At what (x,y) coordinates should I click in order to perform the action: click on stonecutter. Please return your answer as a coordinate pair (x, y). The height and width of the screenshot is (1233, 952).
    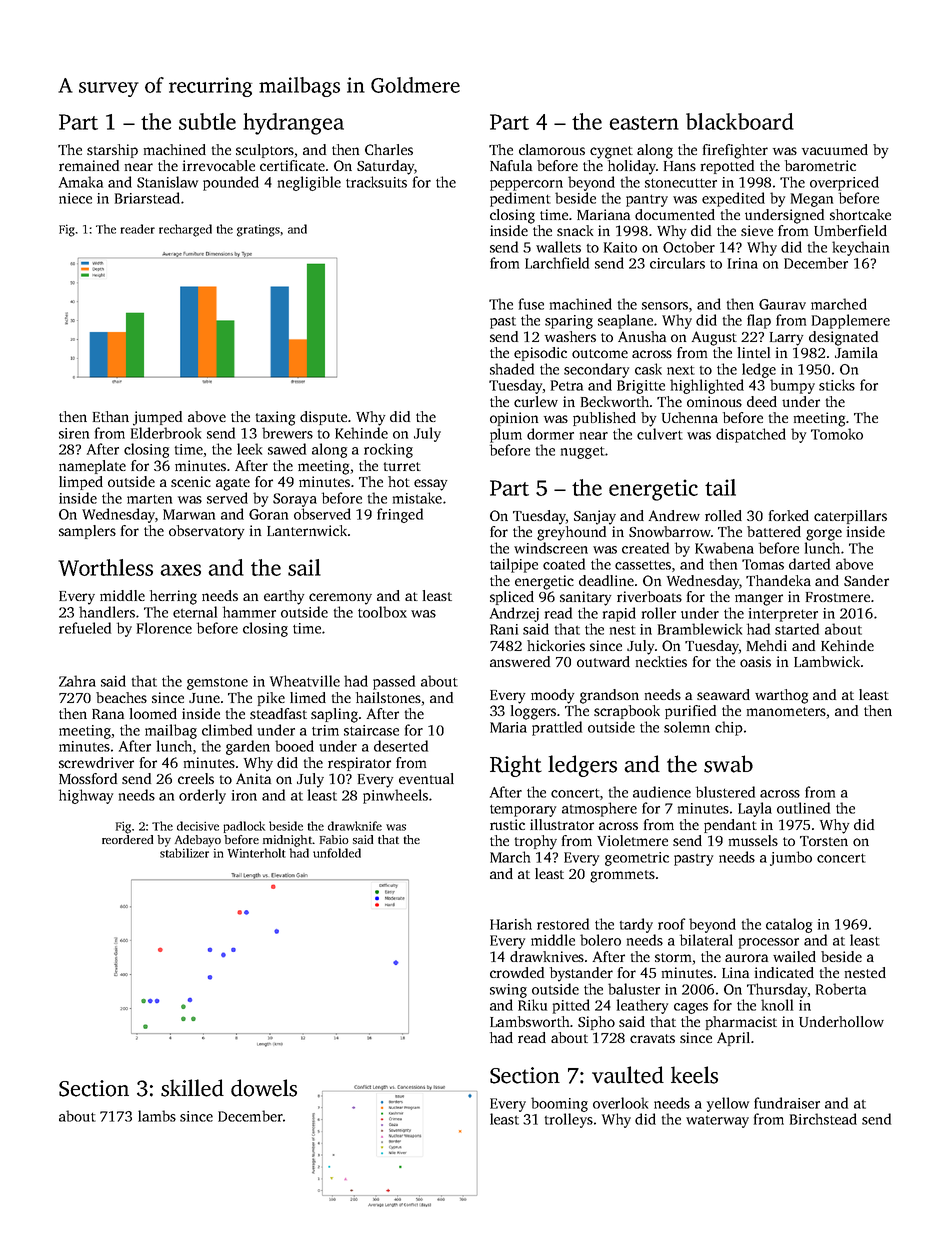
    Looking at the image, I should click on (681, 183).
